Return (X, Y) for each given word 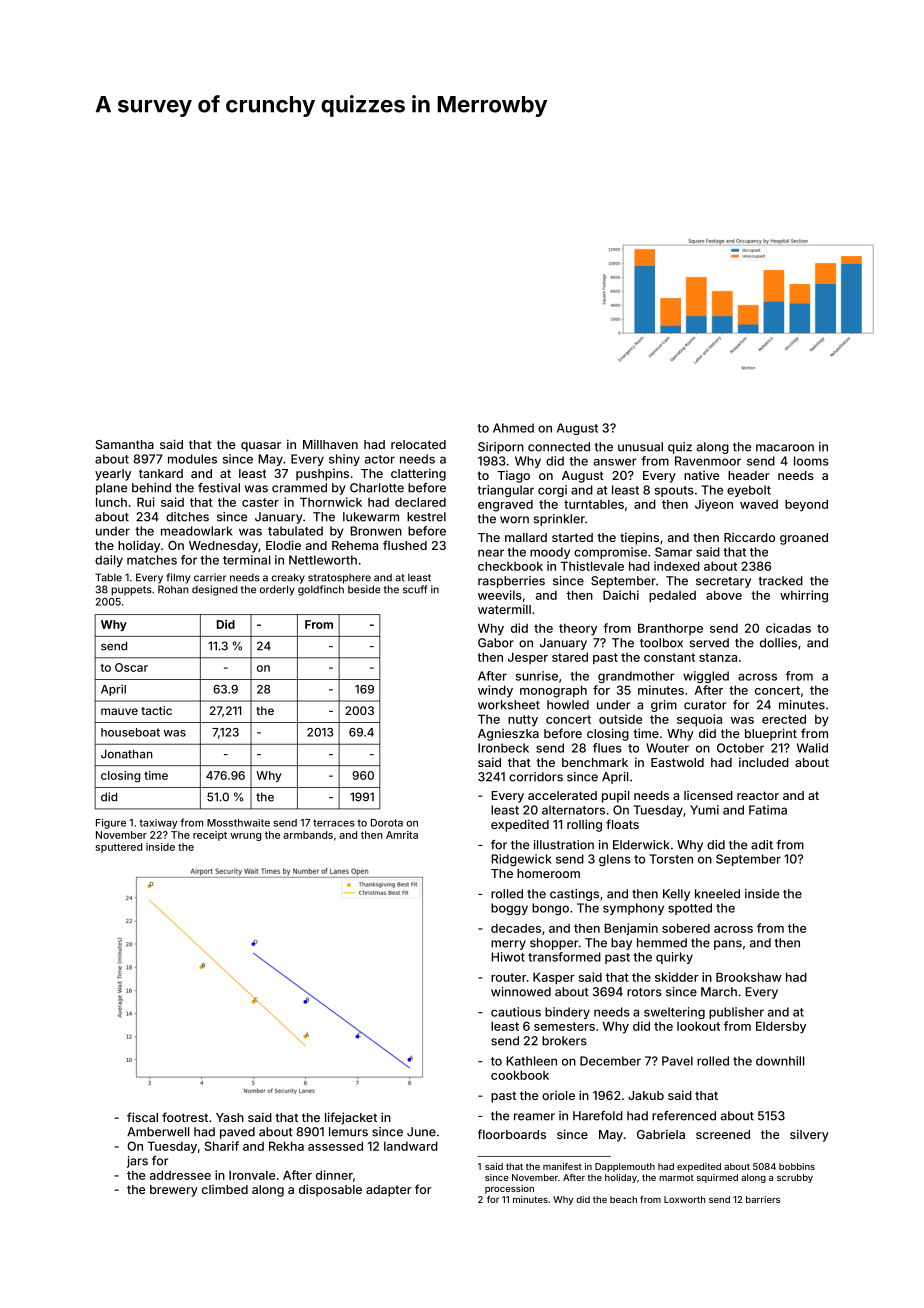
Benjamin (631, 929)
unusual (640, 447)
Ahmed (513, 428)
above (724, 595)
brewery (174, 1191)
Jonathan (127, 754)
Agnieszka (508, 735)
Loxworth (685, 1199)
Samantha (125, 444)
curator (705, 705)
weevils (500, 595)
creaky (288, 578)
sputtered (118, 848)
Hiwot (508, 957)
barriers (763, 1199)
